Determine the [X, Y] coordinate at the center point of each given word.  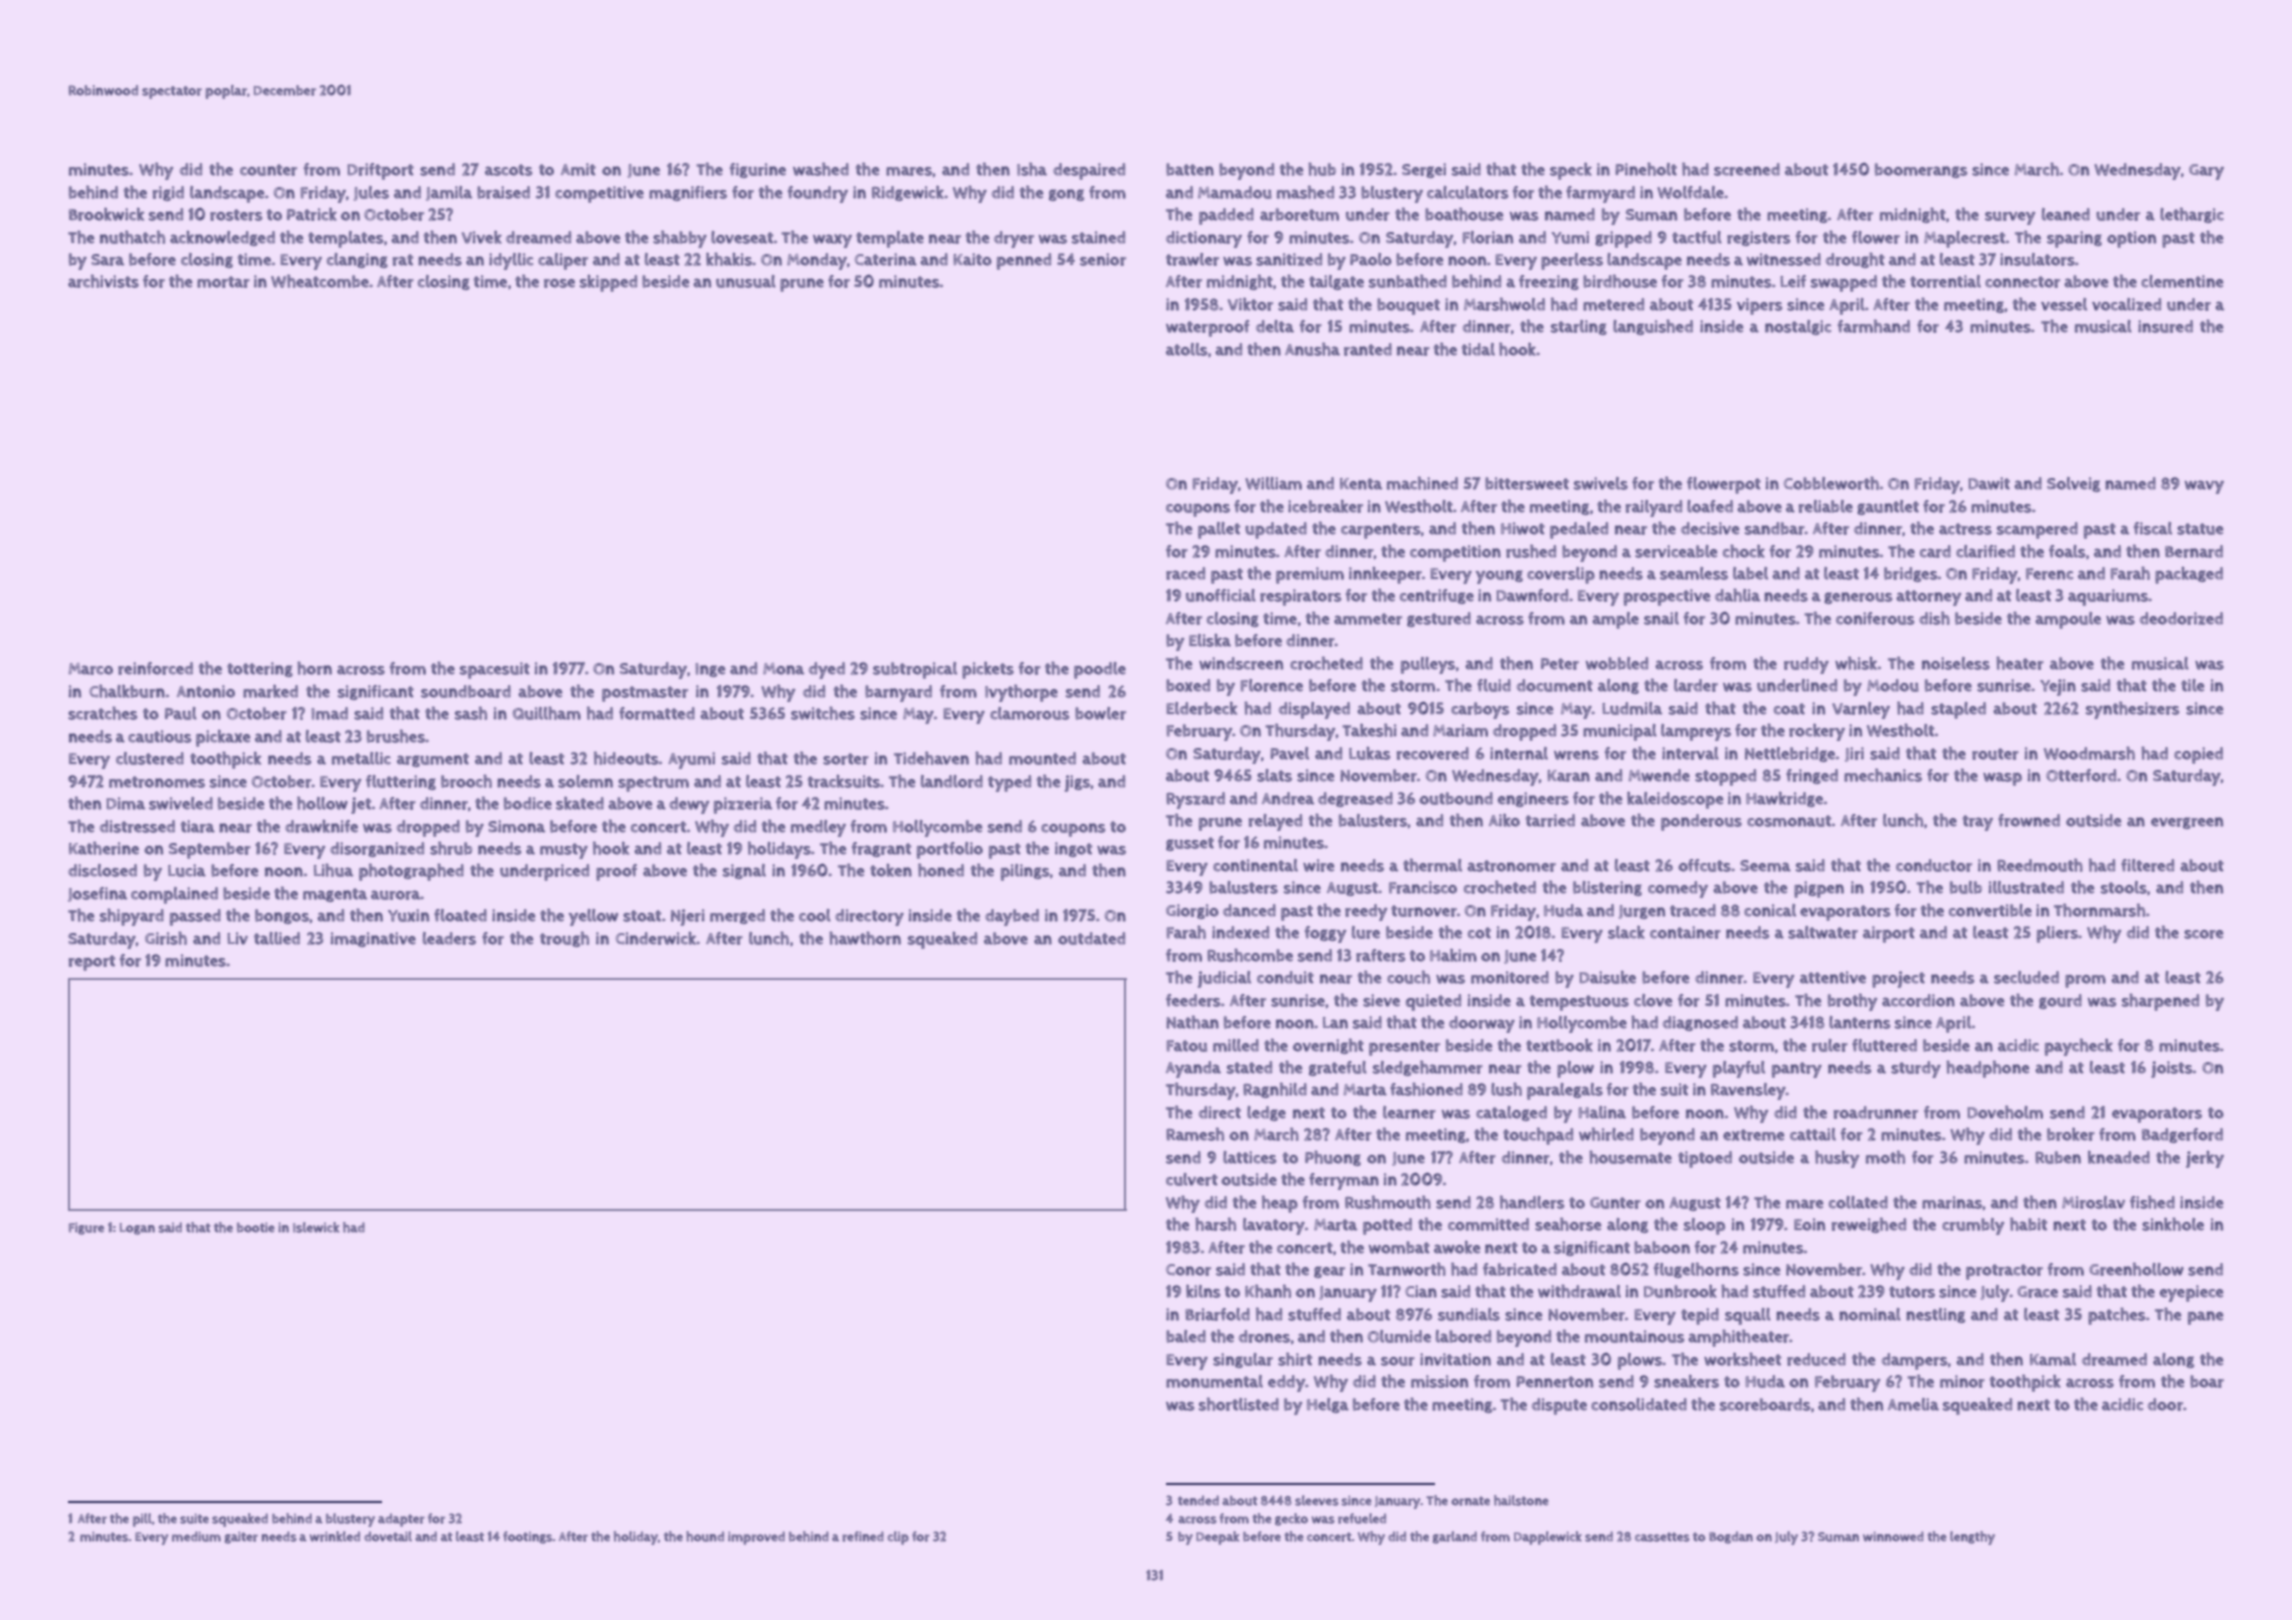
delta [1275, 326]
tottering [260, 669]
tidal [1478, 349]
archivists [103, 281]
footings [527, 1537]
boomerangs [1921, 170]
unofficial [1221, 595]
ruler [1830, 1045]
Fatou [1187, 1046]
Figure [86, 1228]
